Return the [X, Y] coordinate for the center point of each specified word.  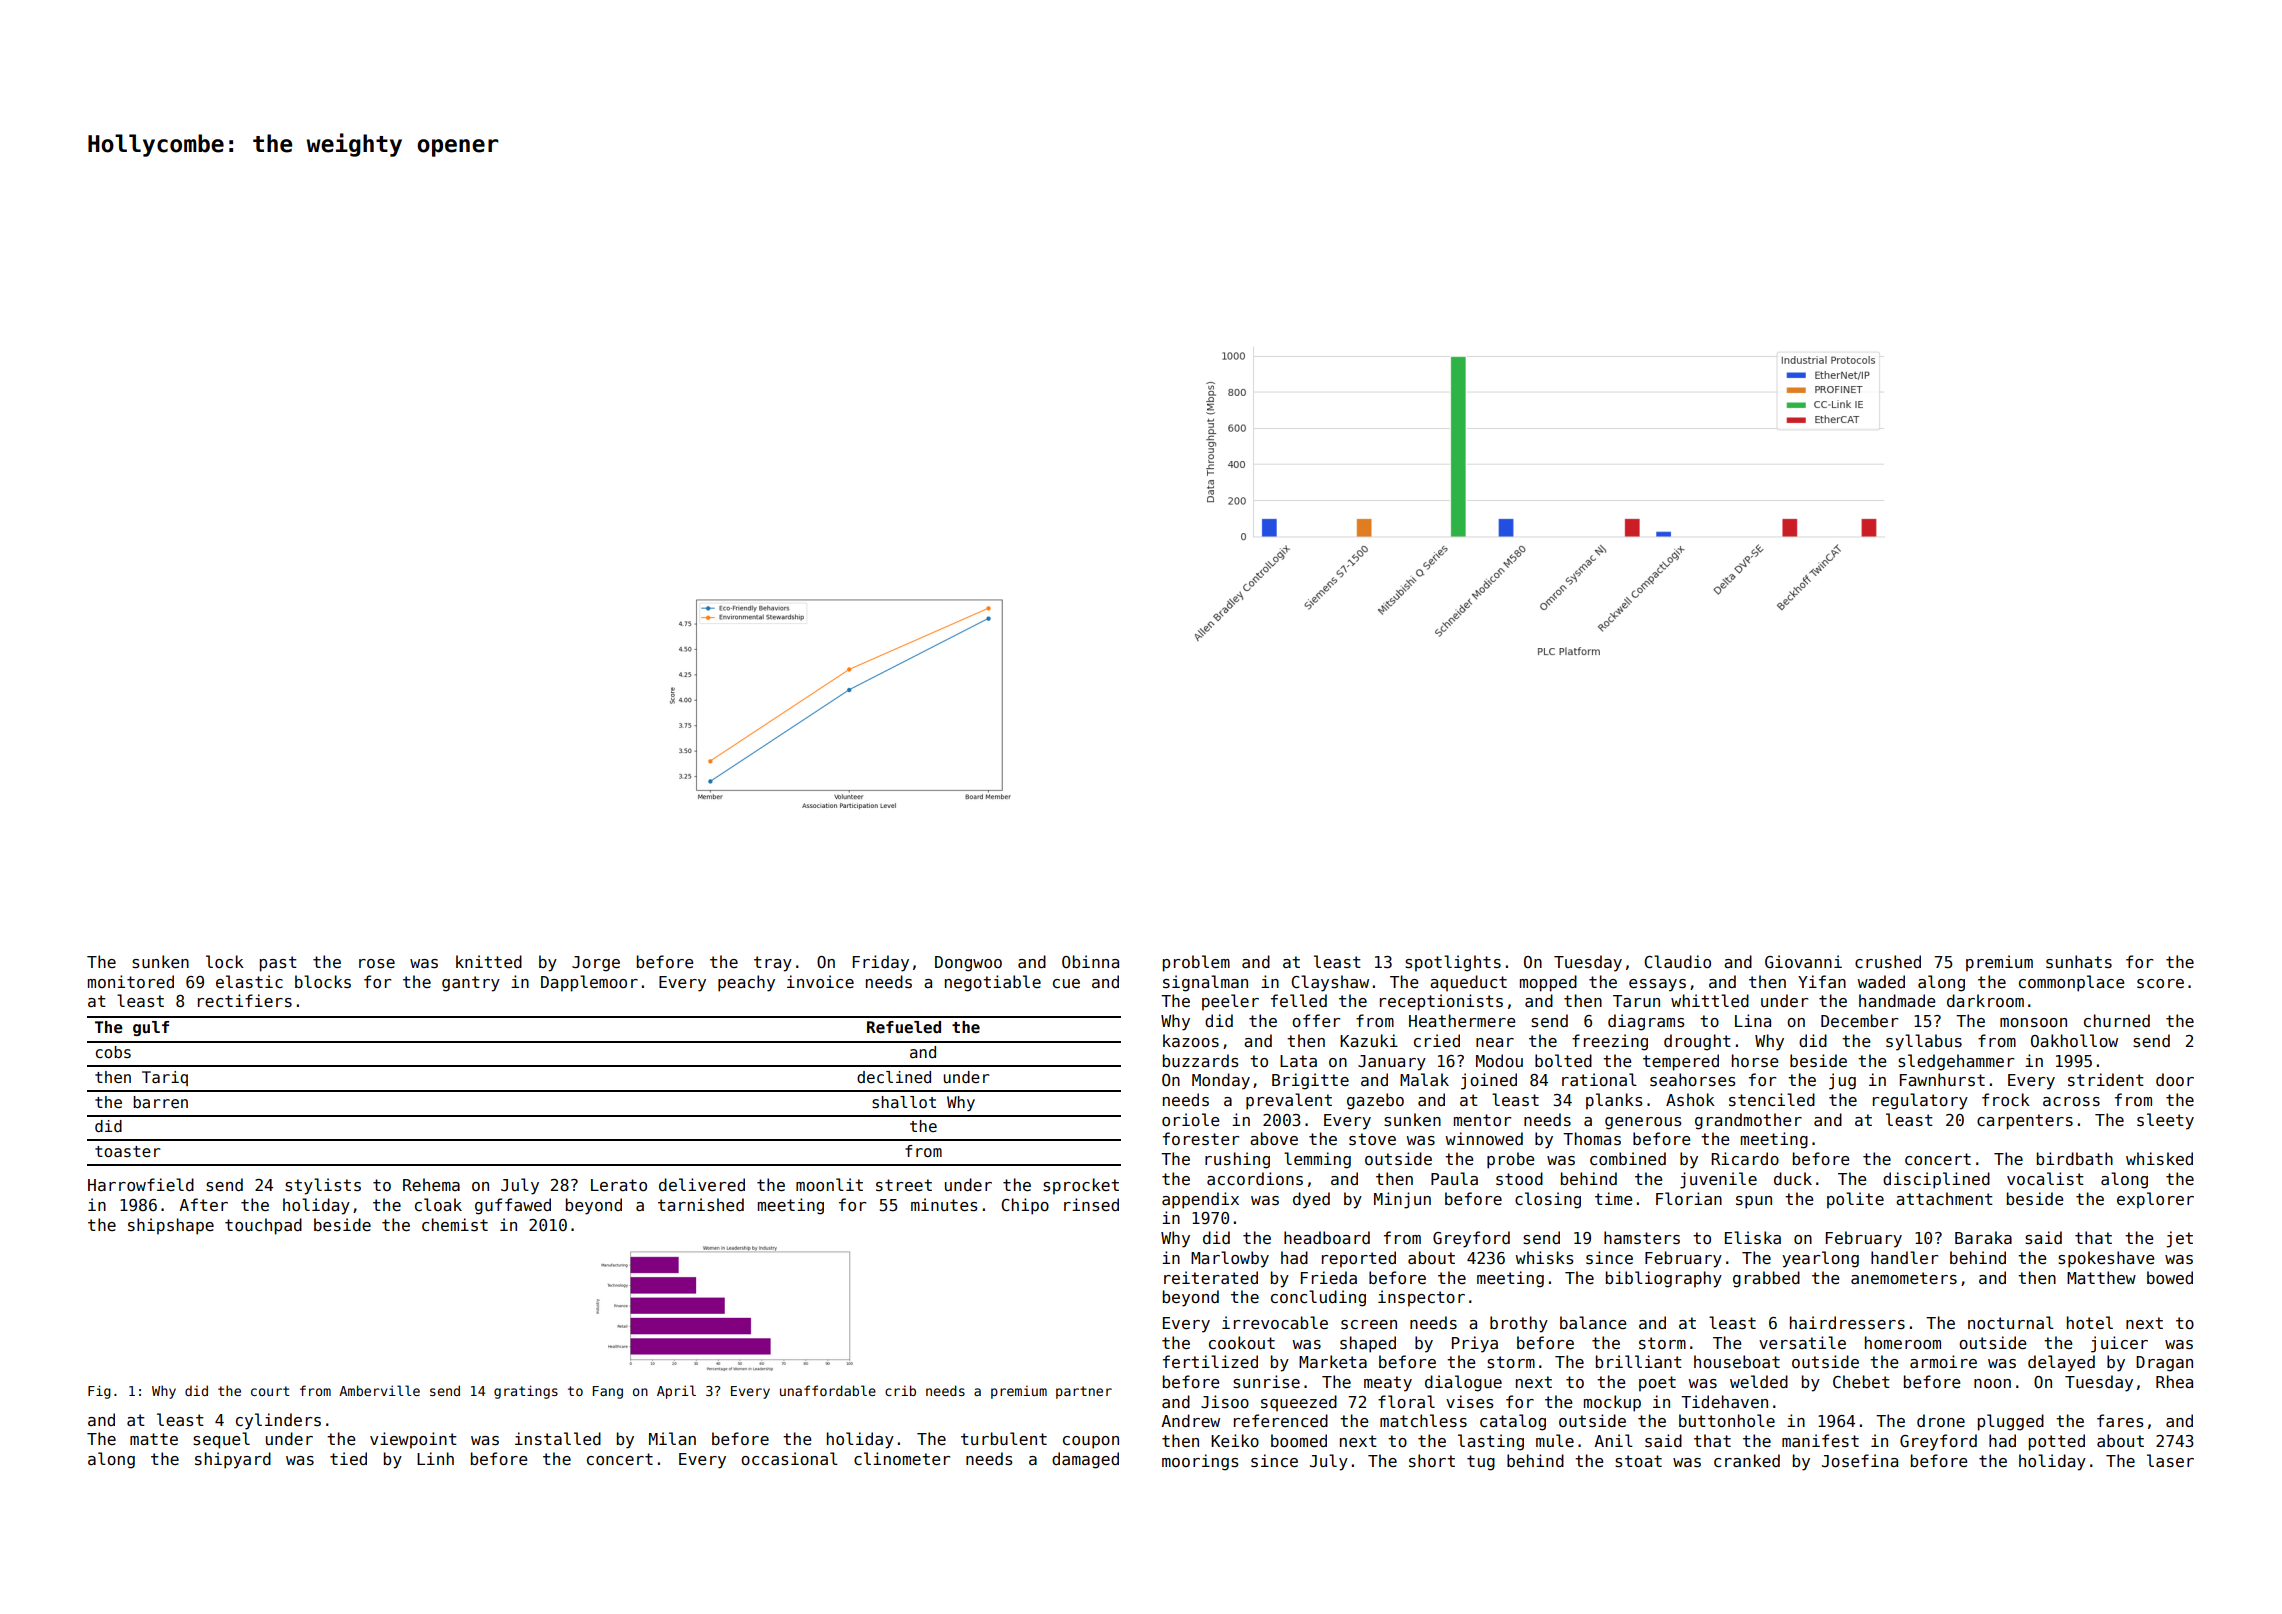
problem [1196, 963]
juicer [2119, 1344]
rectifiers [245, 1000]
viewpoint [413, 1440]
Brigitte [1310, 1081]
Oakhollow [2074, 1041]
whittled [1710, 1000]
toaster [128, 1152]
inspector [1421, 1298]
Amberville [379, 1390]
